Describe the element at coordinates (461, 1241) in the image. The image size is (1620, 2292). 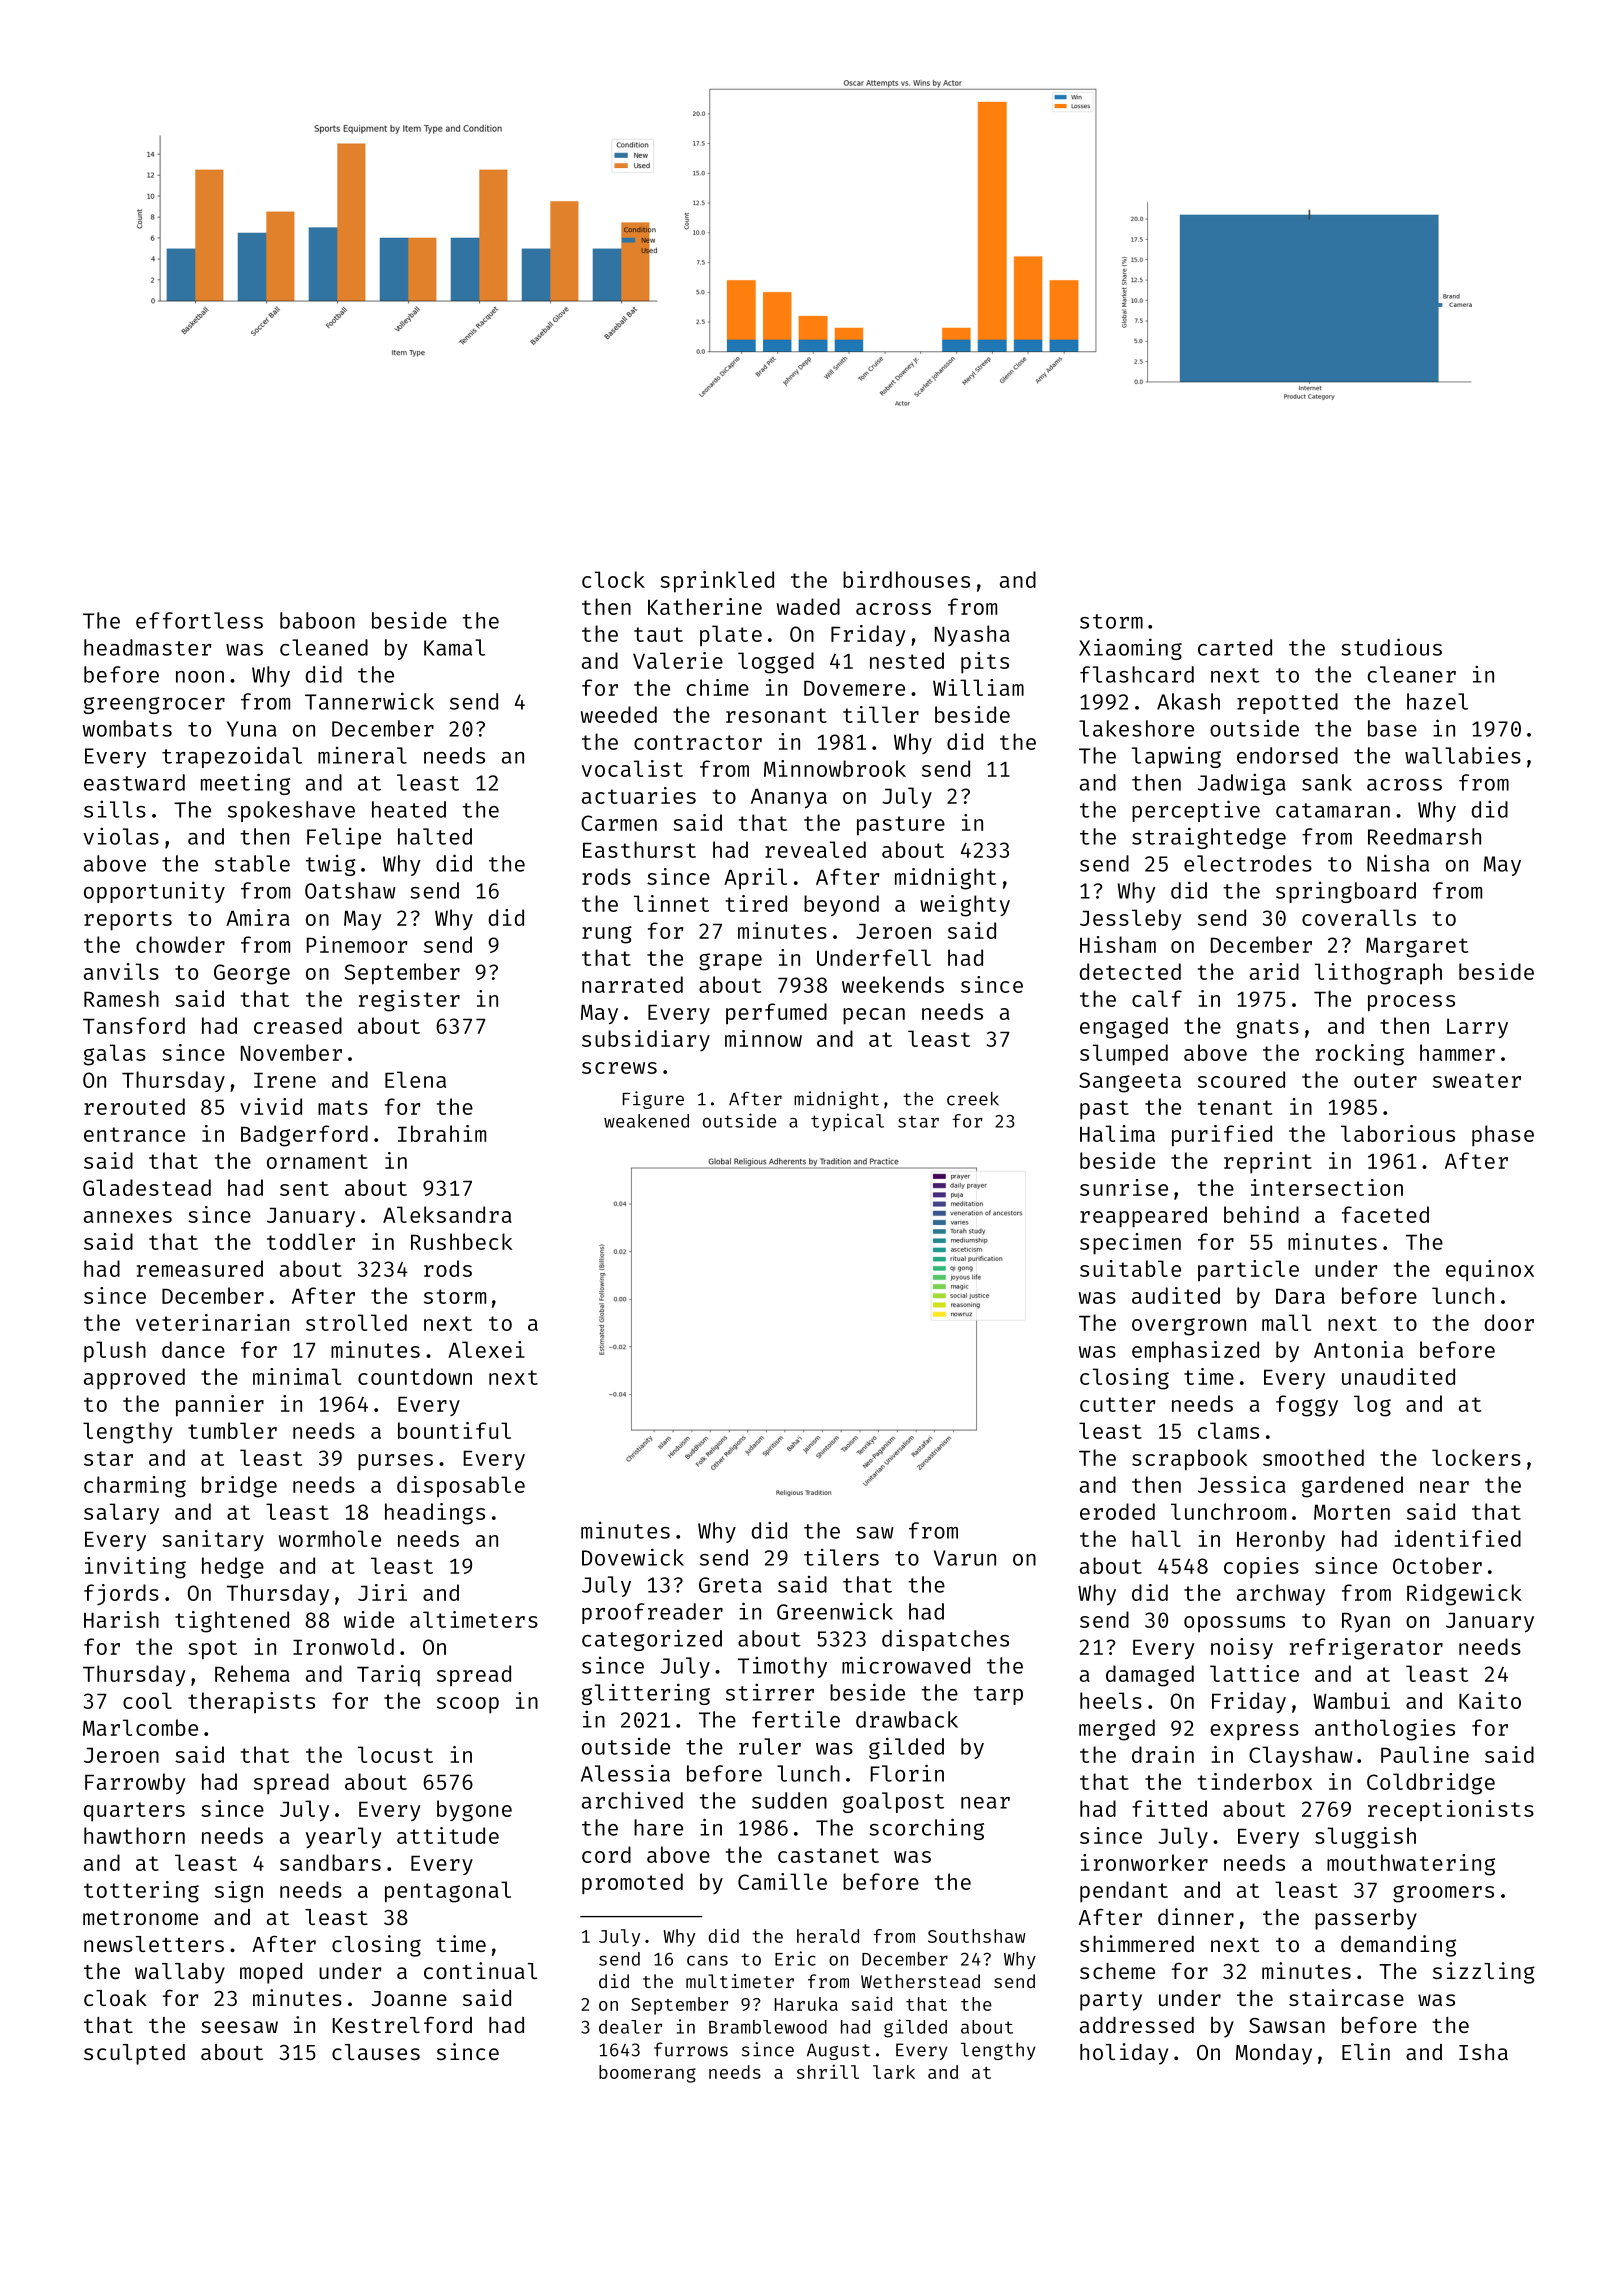
I see `Rushbeck` at that location.
